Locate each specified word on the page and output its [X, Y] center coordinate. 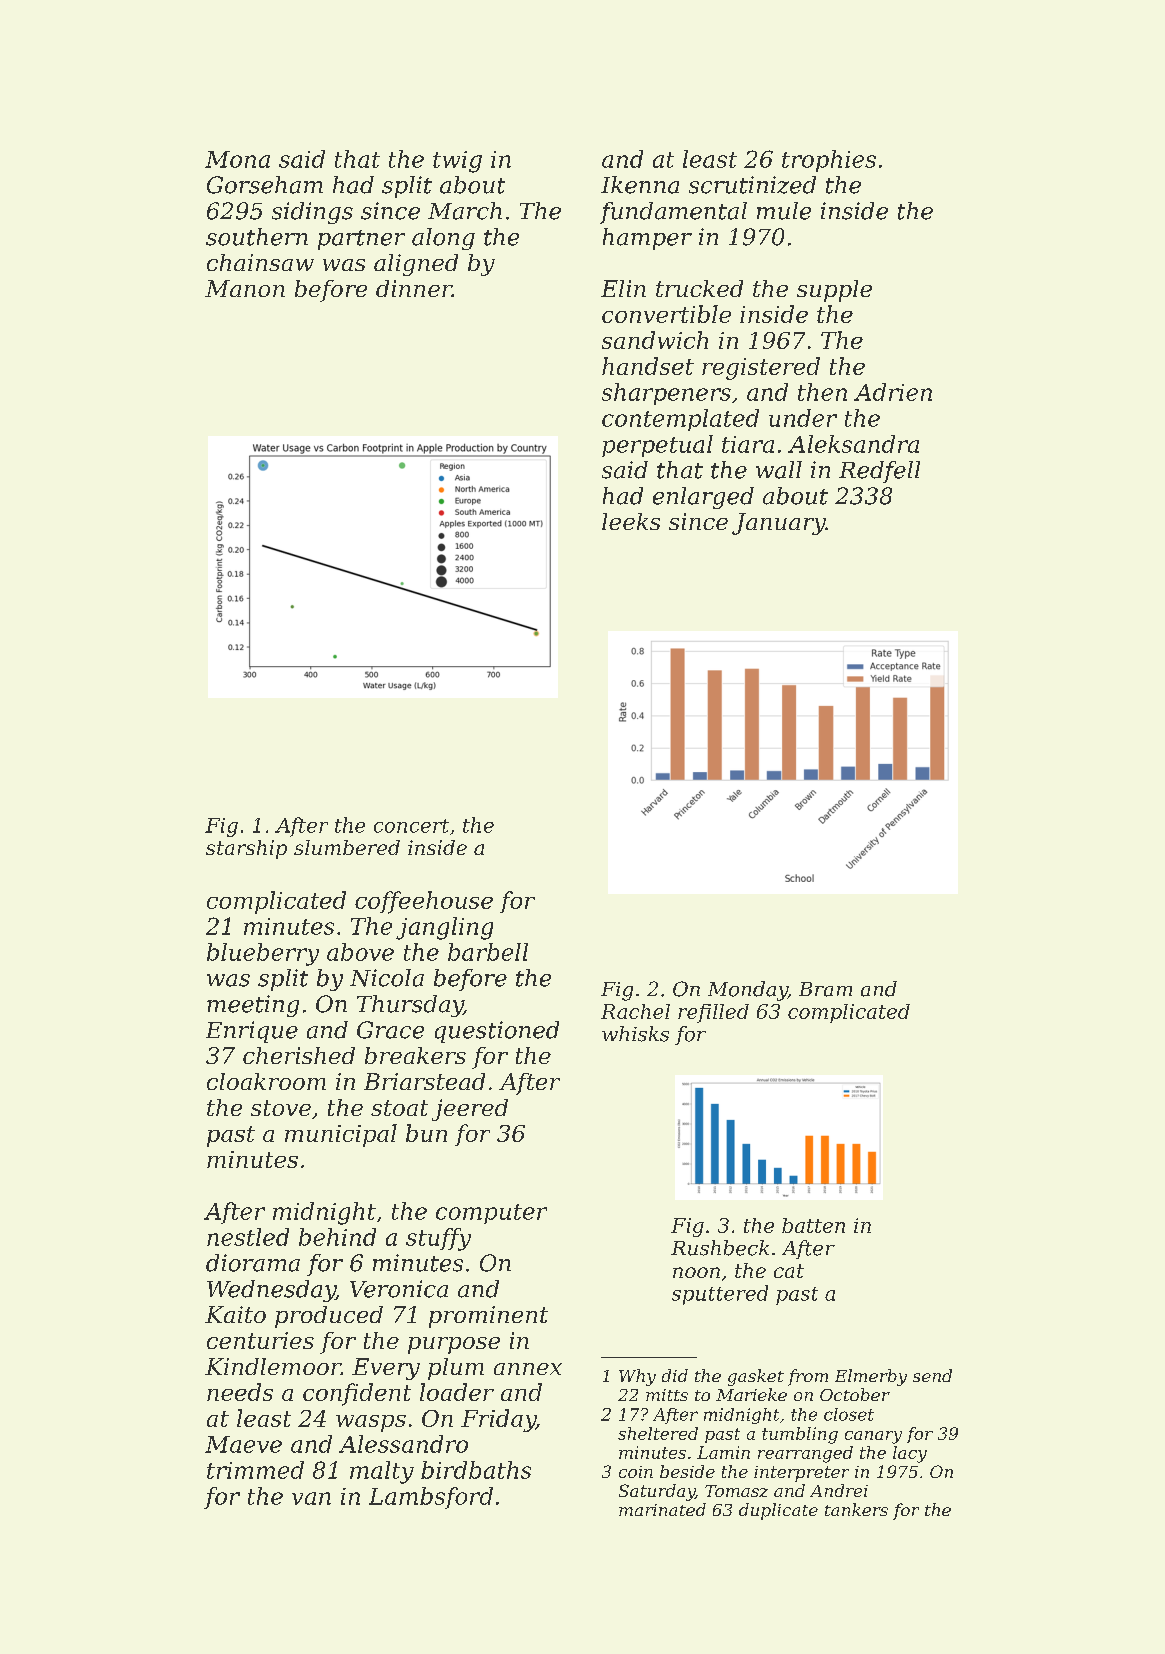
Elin [623, 288]
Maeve [243, 1444]
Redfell [879, 472]
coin [636, 1472]
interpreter [801, 1474]
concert [411, 826]
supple [834, 291]
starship [246, 849]
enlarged [703, 498]
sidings [312, 213]
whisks [635, 1034]
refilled [713, 1013]
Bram [825, 989]
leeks [631, 521]
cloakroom [266, 1081]
